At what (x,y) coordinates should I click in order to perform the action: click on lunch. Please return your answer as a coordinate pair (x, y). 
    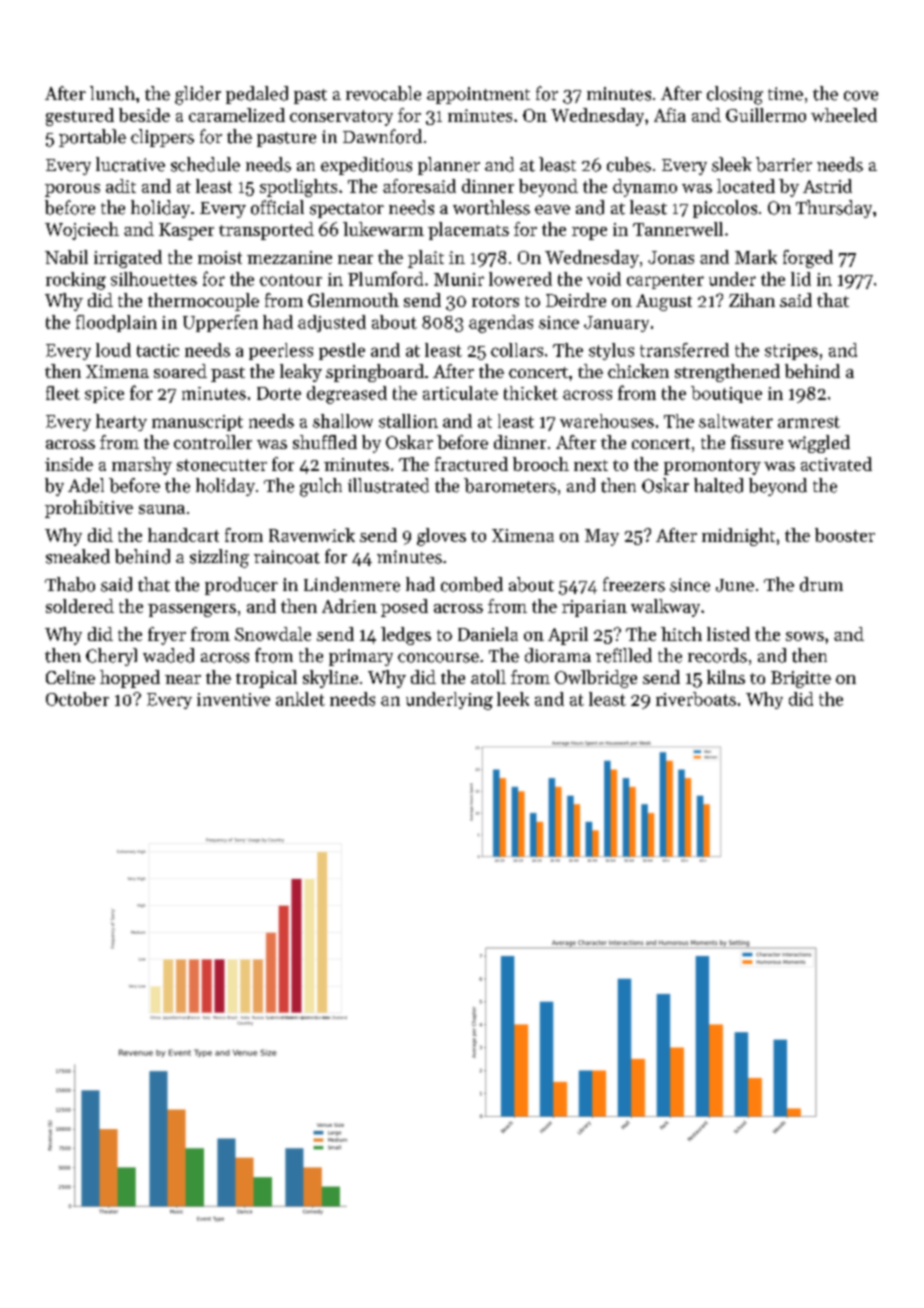
    Looking at the image, I should click on (112, 93).
